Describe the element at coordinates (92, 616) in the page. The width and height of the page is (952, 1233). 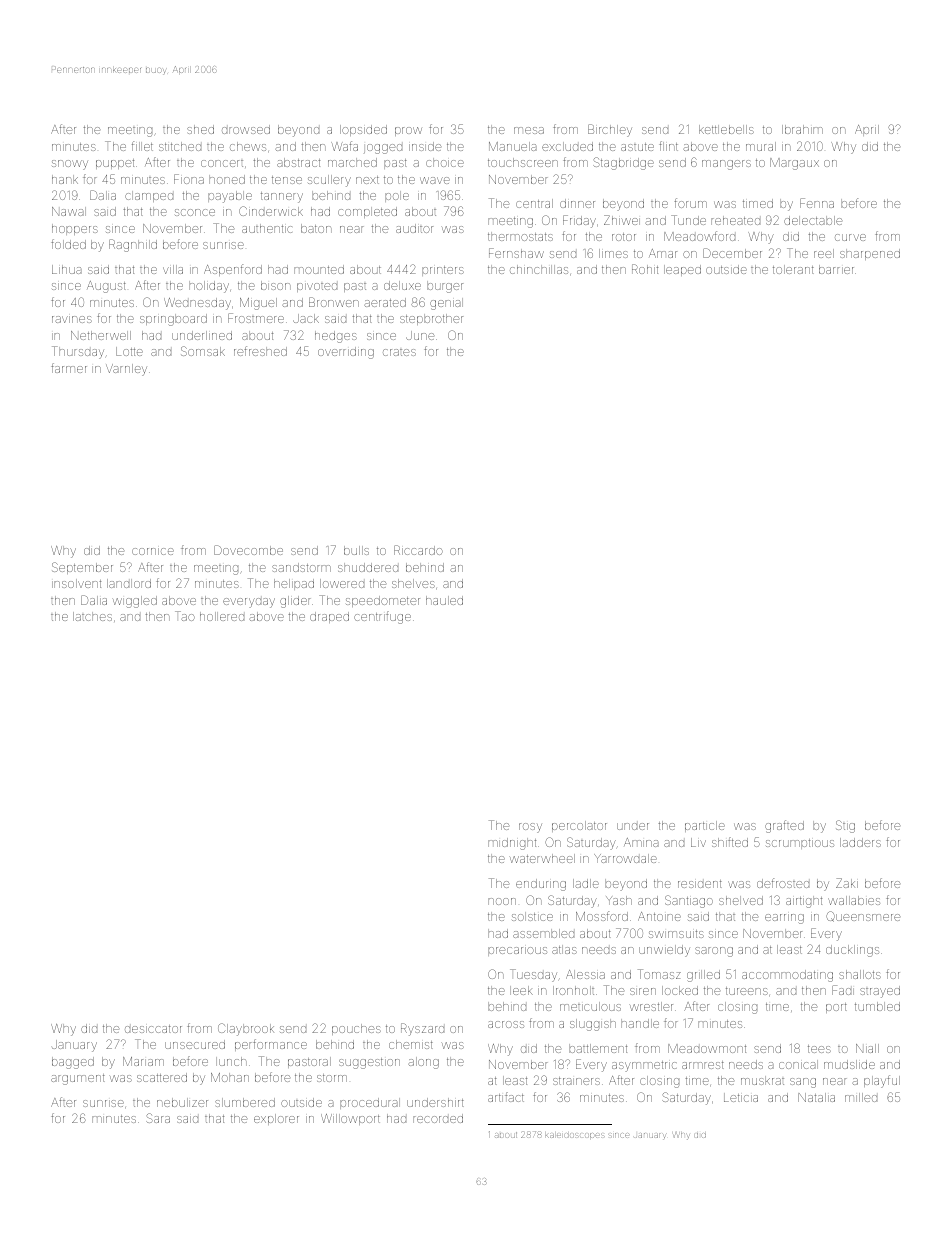
I see `latches` at that location.
